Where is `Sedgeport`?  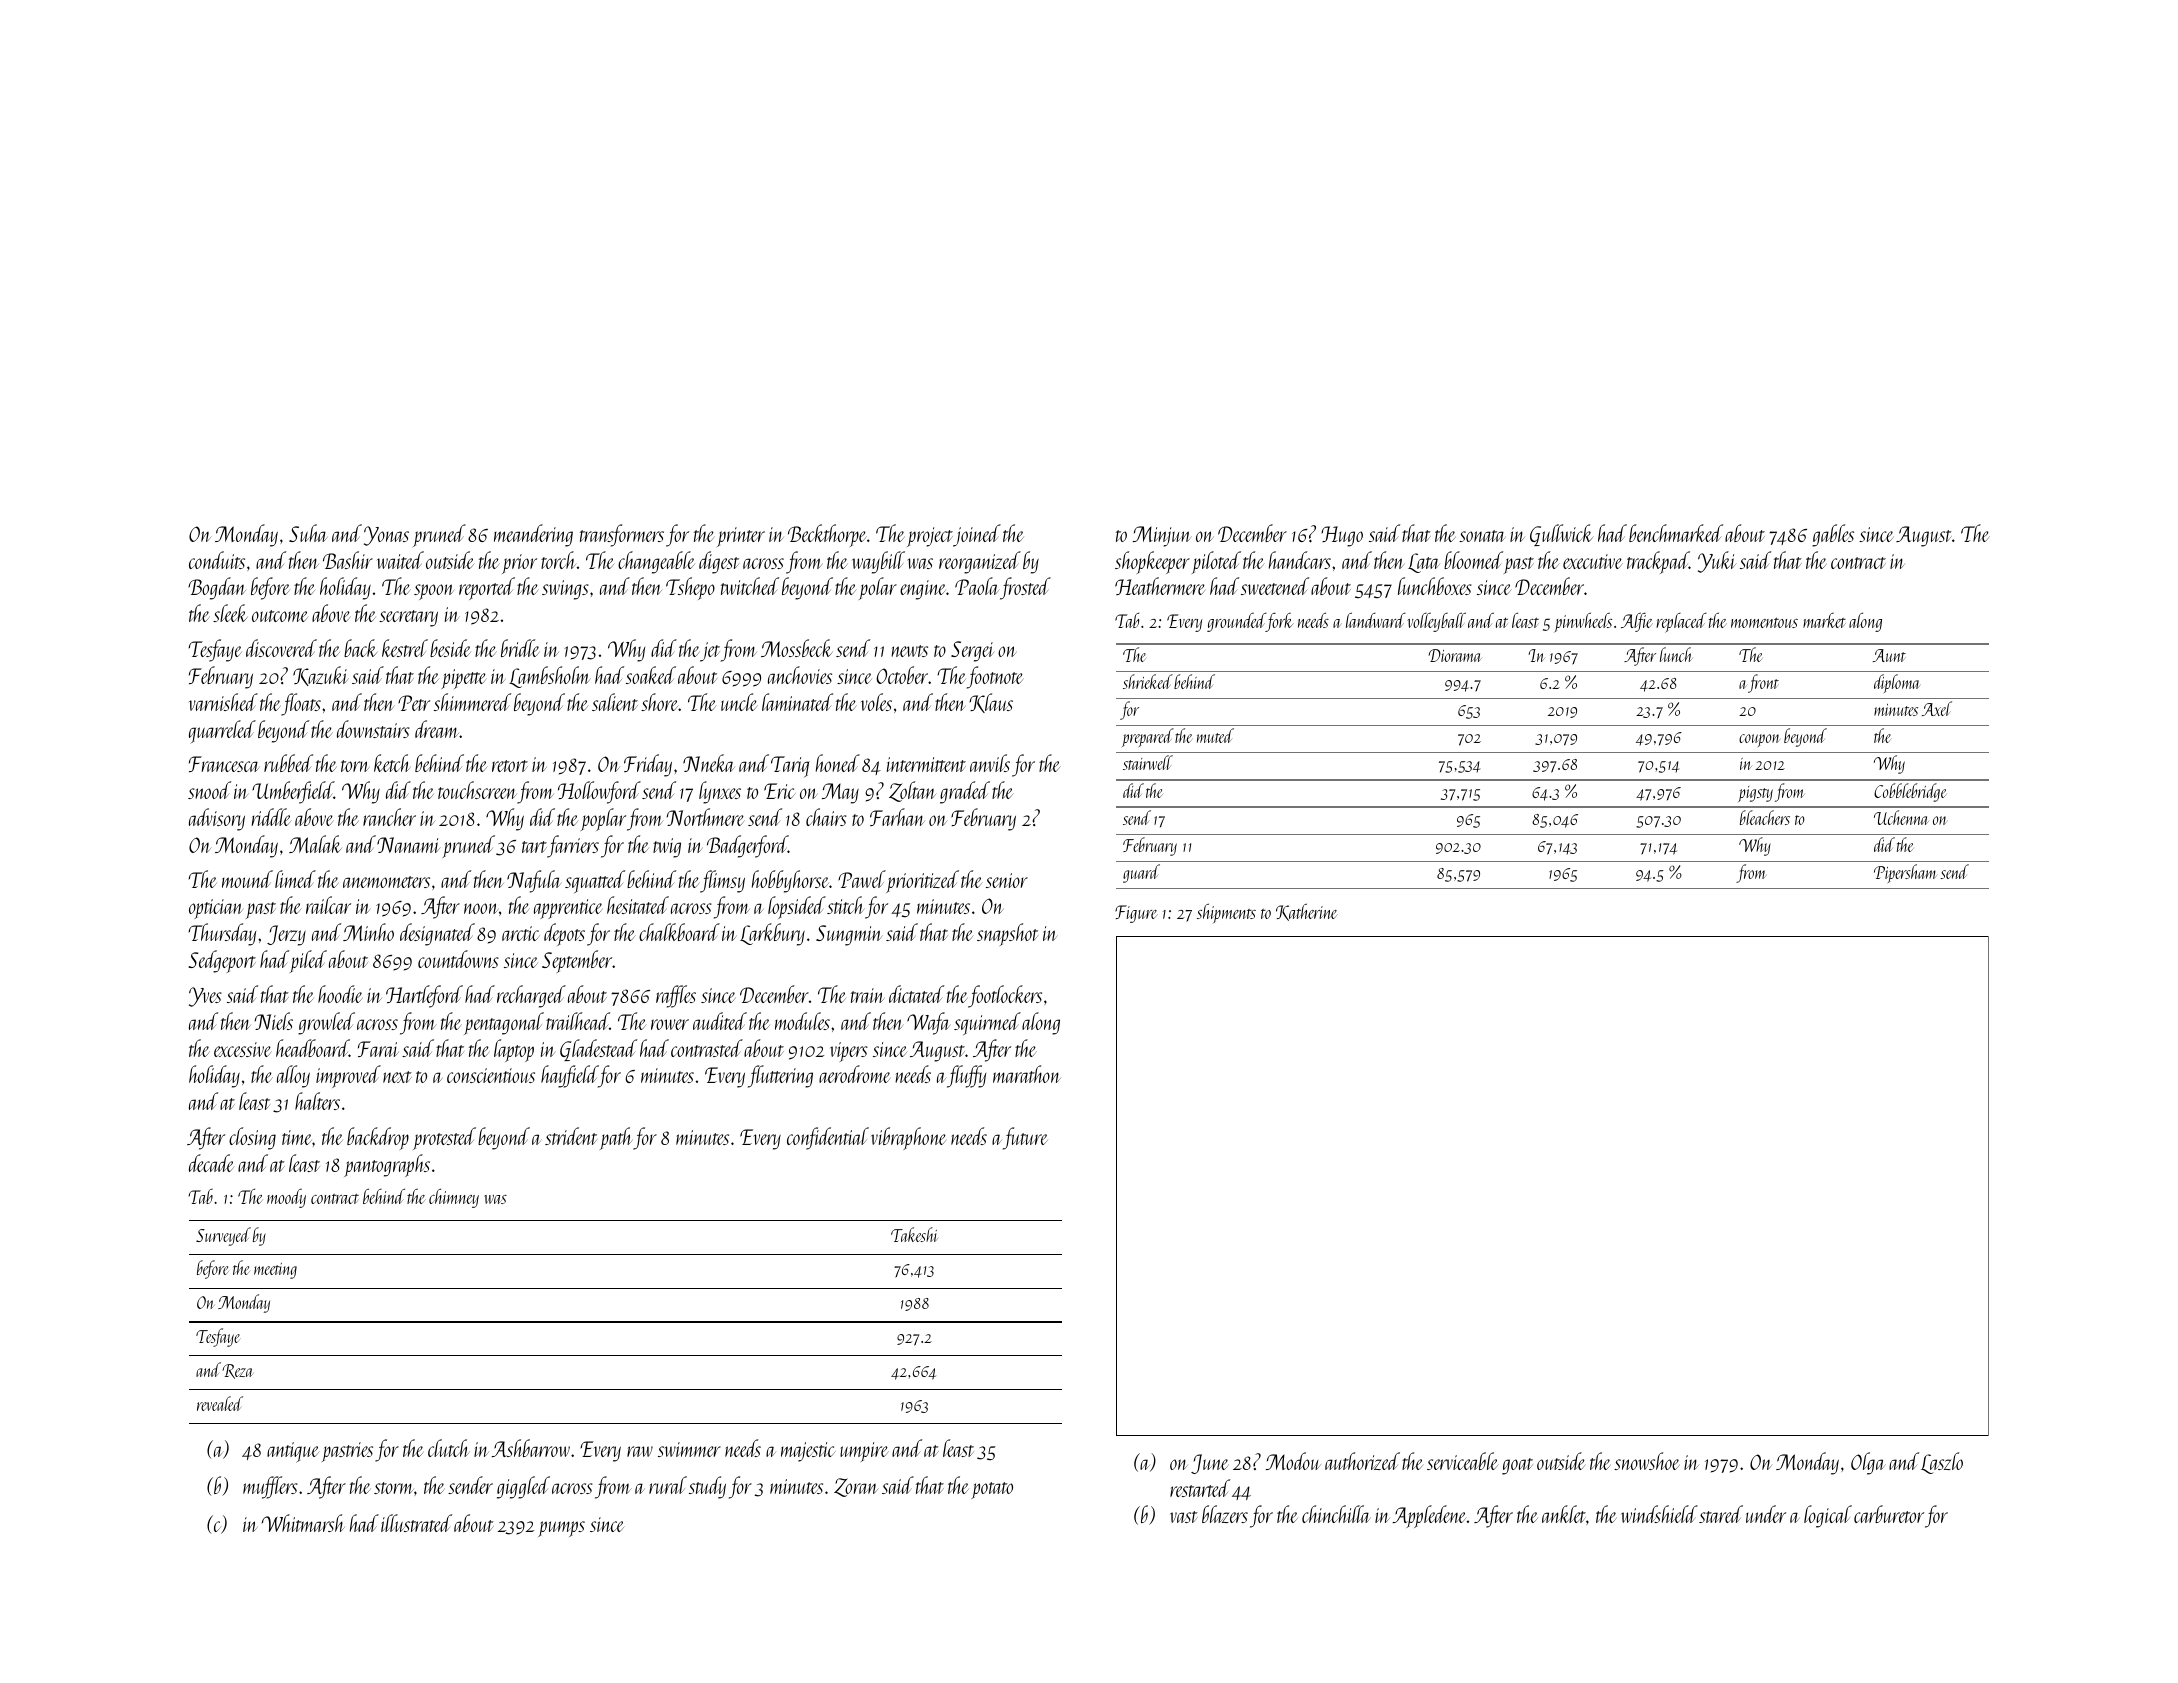
Sedgeport is located at coordinates (222, 961).
